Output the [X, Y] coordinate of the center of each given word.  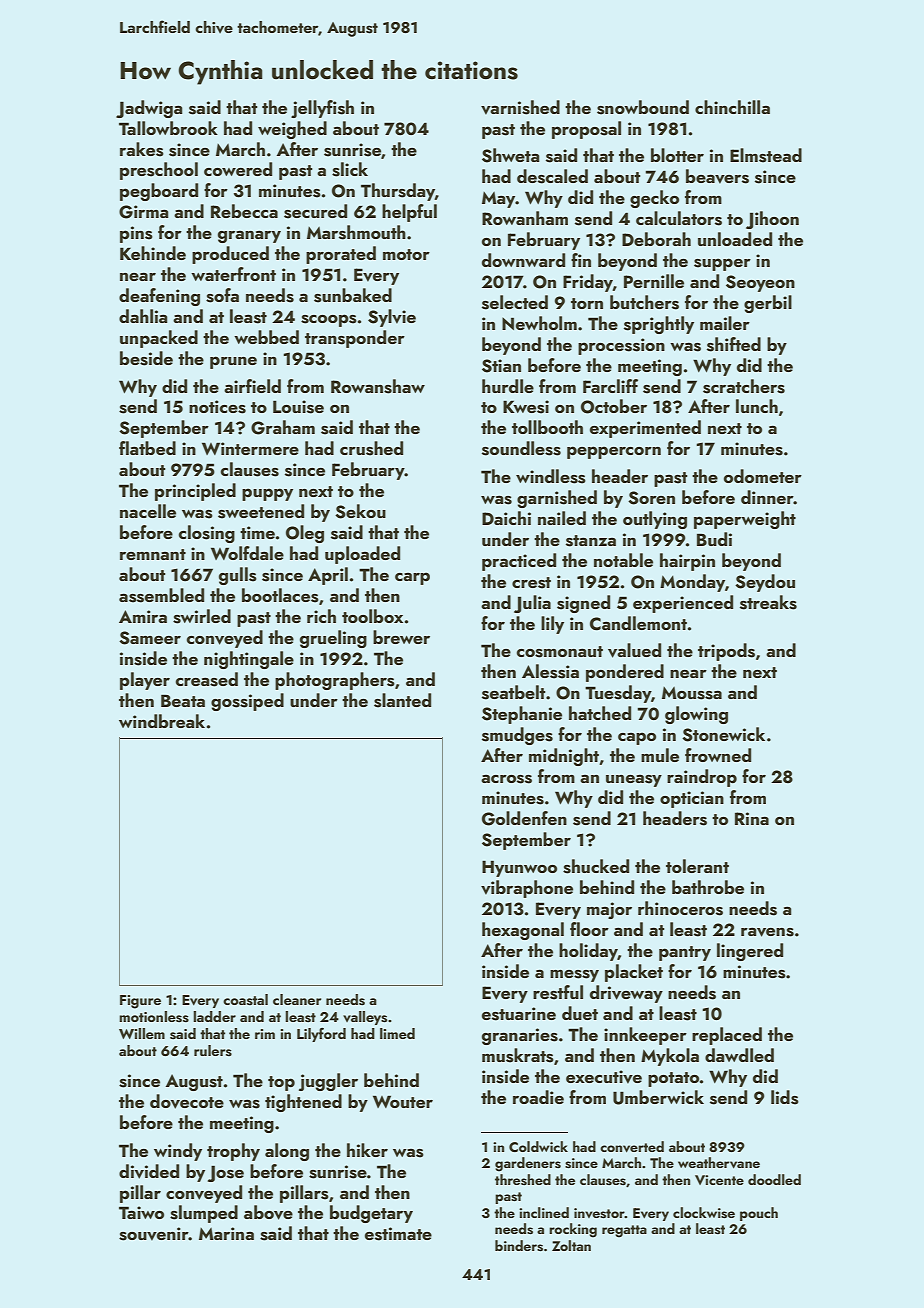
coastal [245, 1000]
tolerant [697, 866]
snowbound [643, 107]
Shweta [510, 155]
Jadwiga [149, 109]
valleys [365, 1018]
